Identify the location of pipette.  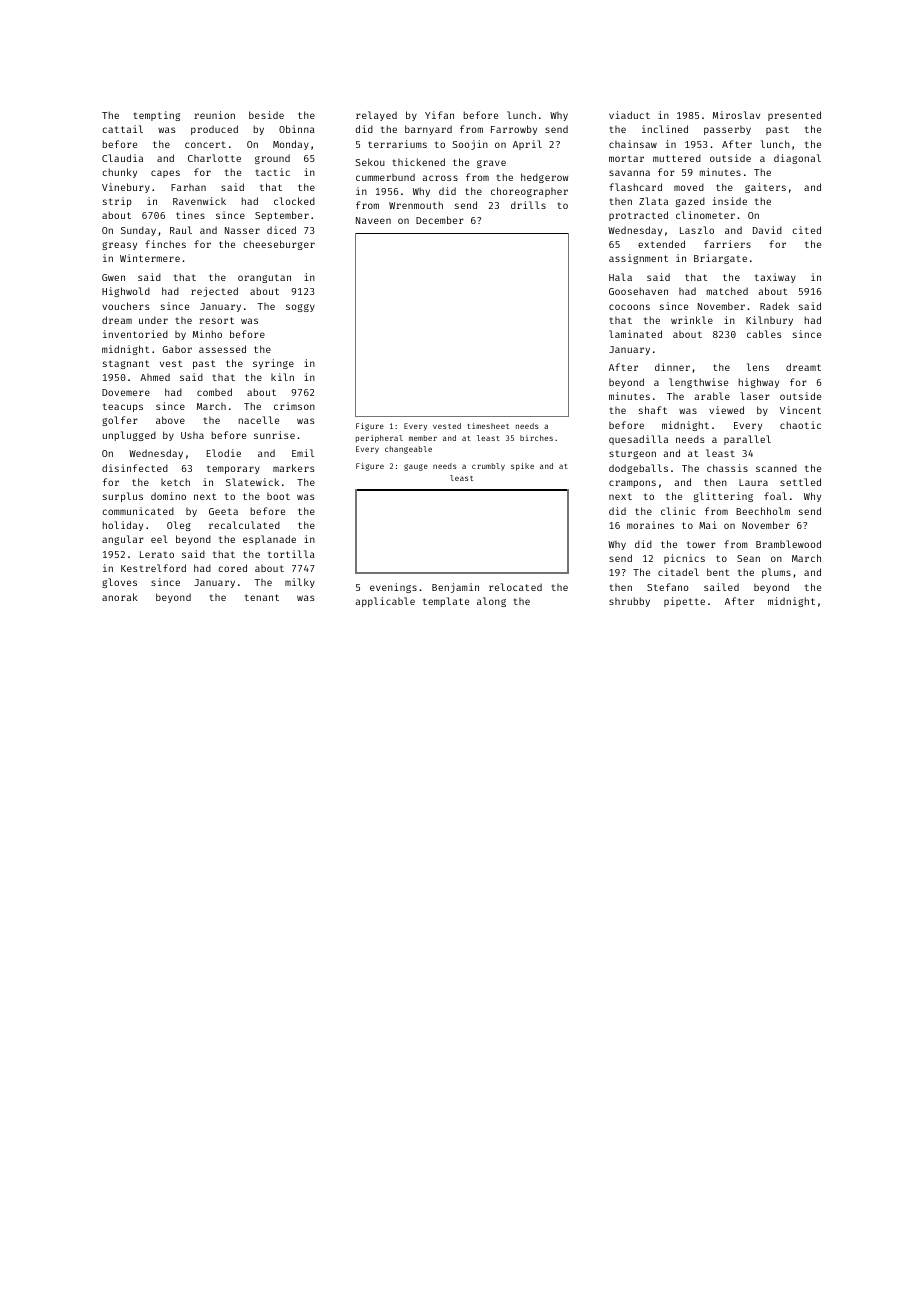
(684, 602).
